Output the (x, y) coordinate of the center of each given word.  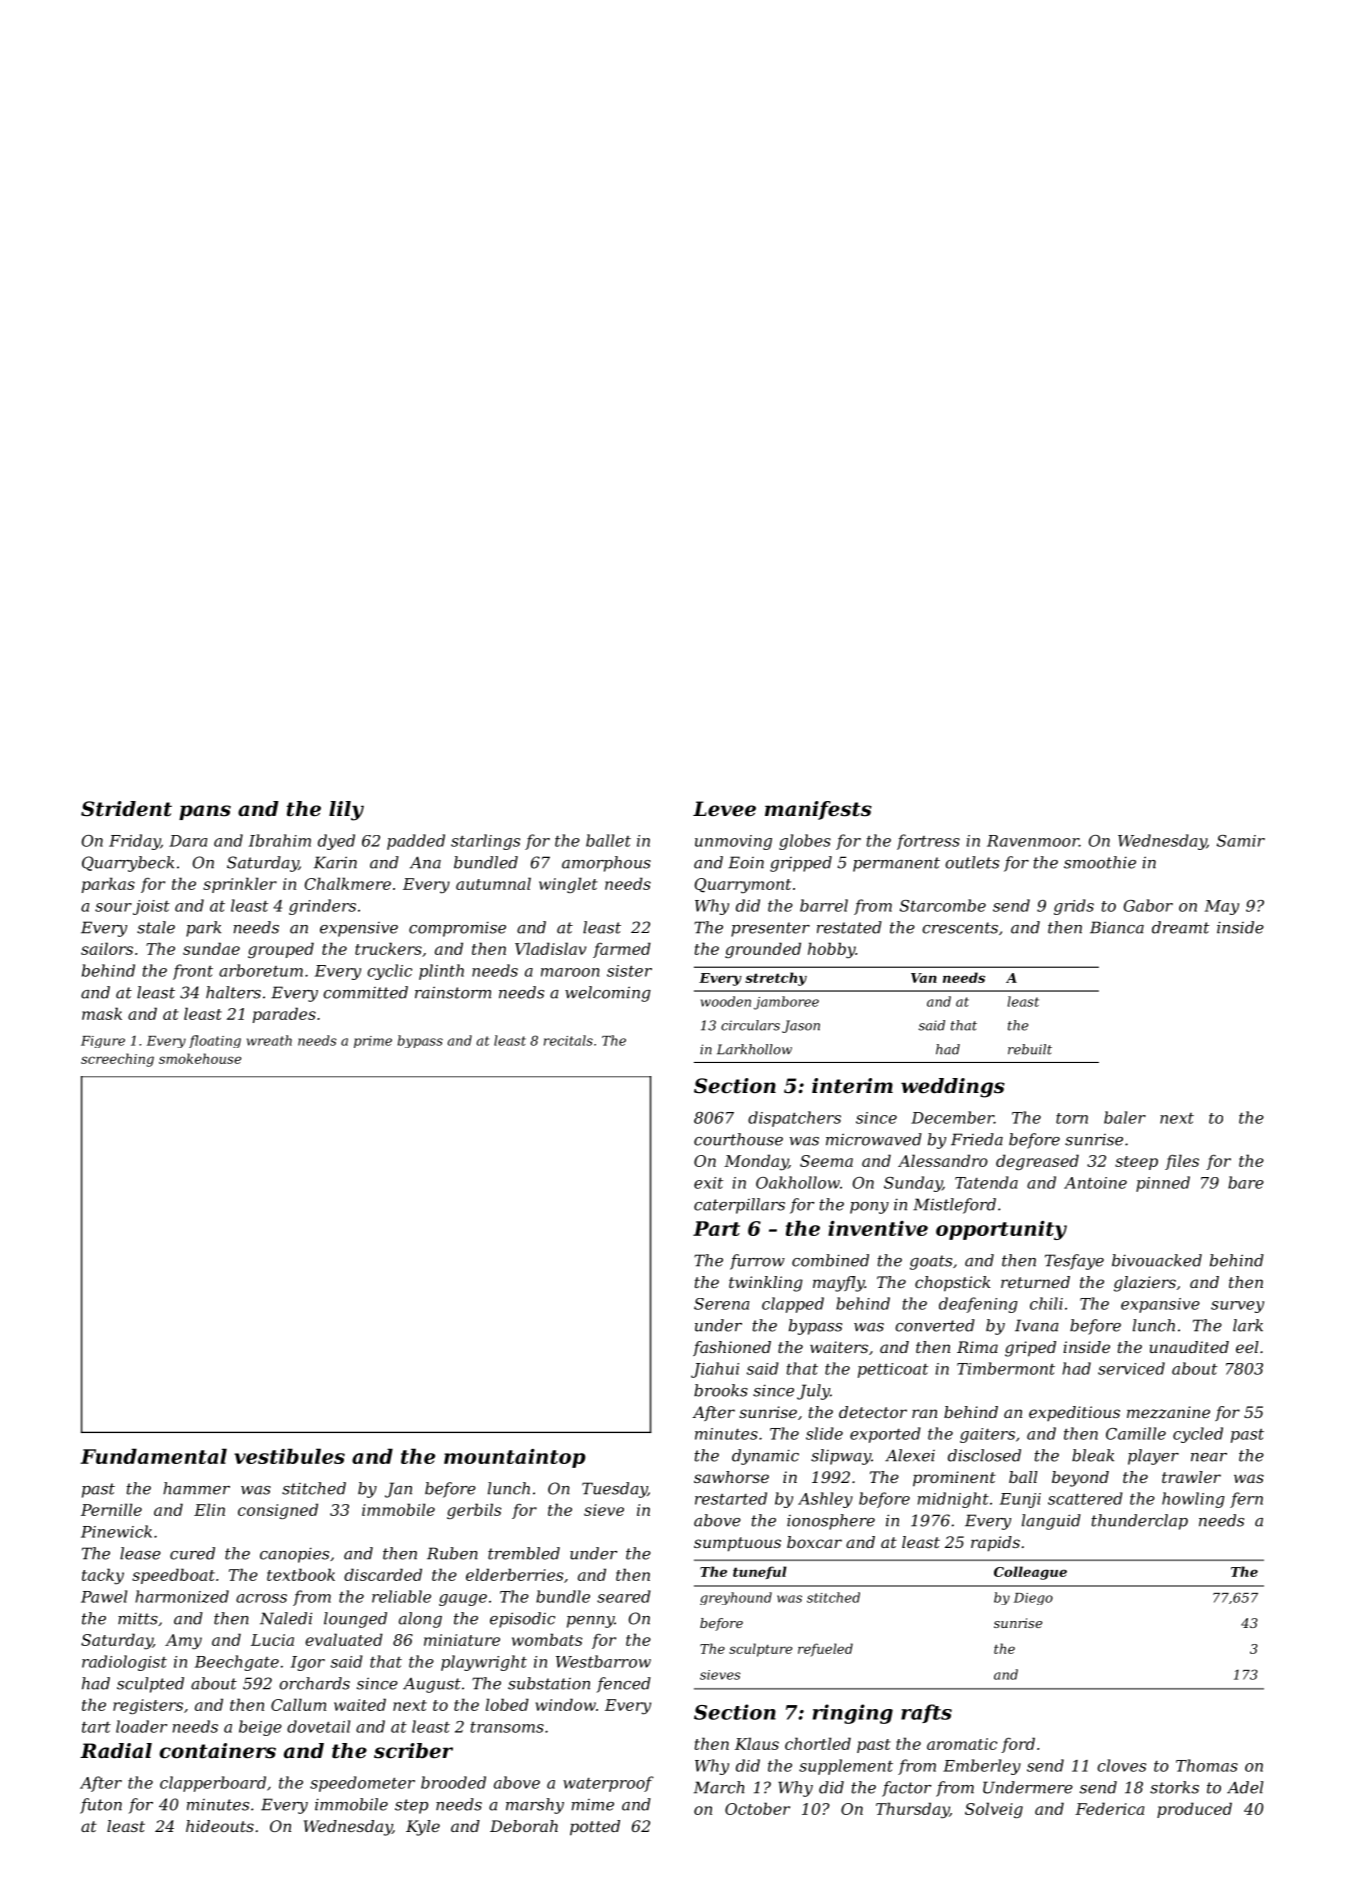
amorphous (606, 864)
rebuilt (1030, 1049)
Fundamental (153, 1456)
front (193, 972)
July (813, 1392)
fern (1246, 1500)
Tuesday (614, 1490)
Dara (188, 841)
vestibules (289, 1456)
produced (1194, 1810)
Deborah (524, 1826)
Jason (801, 1026)
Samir (1241, 841)
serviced (1131, 1368)
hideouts (220, 1826)
